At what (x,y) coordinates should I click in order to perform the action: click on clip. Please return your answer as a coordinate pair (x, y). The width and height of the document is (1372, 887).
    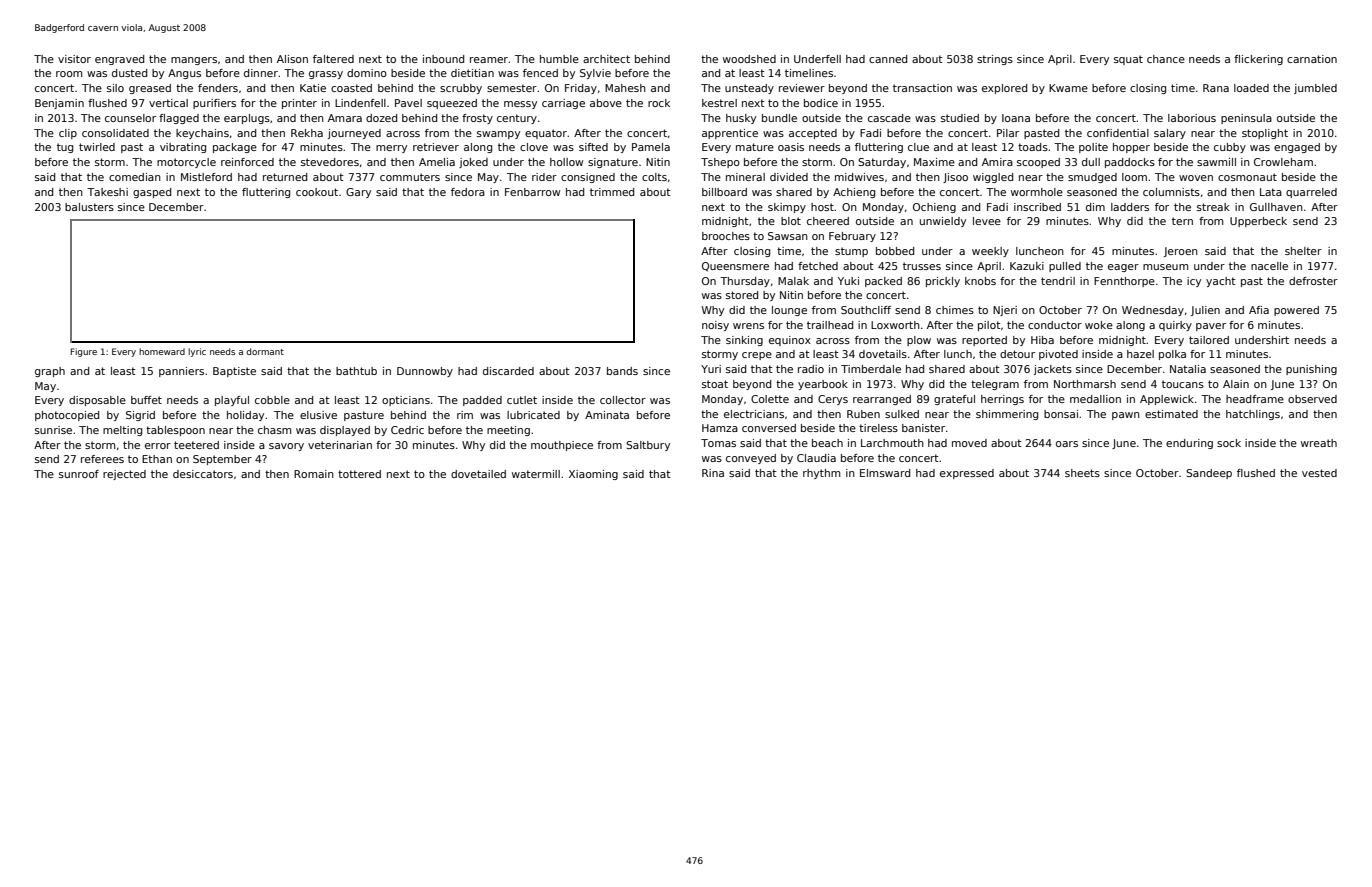
    Looking at the image, I should click on (68, 134).
